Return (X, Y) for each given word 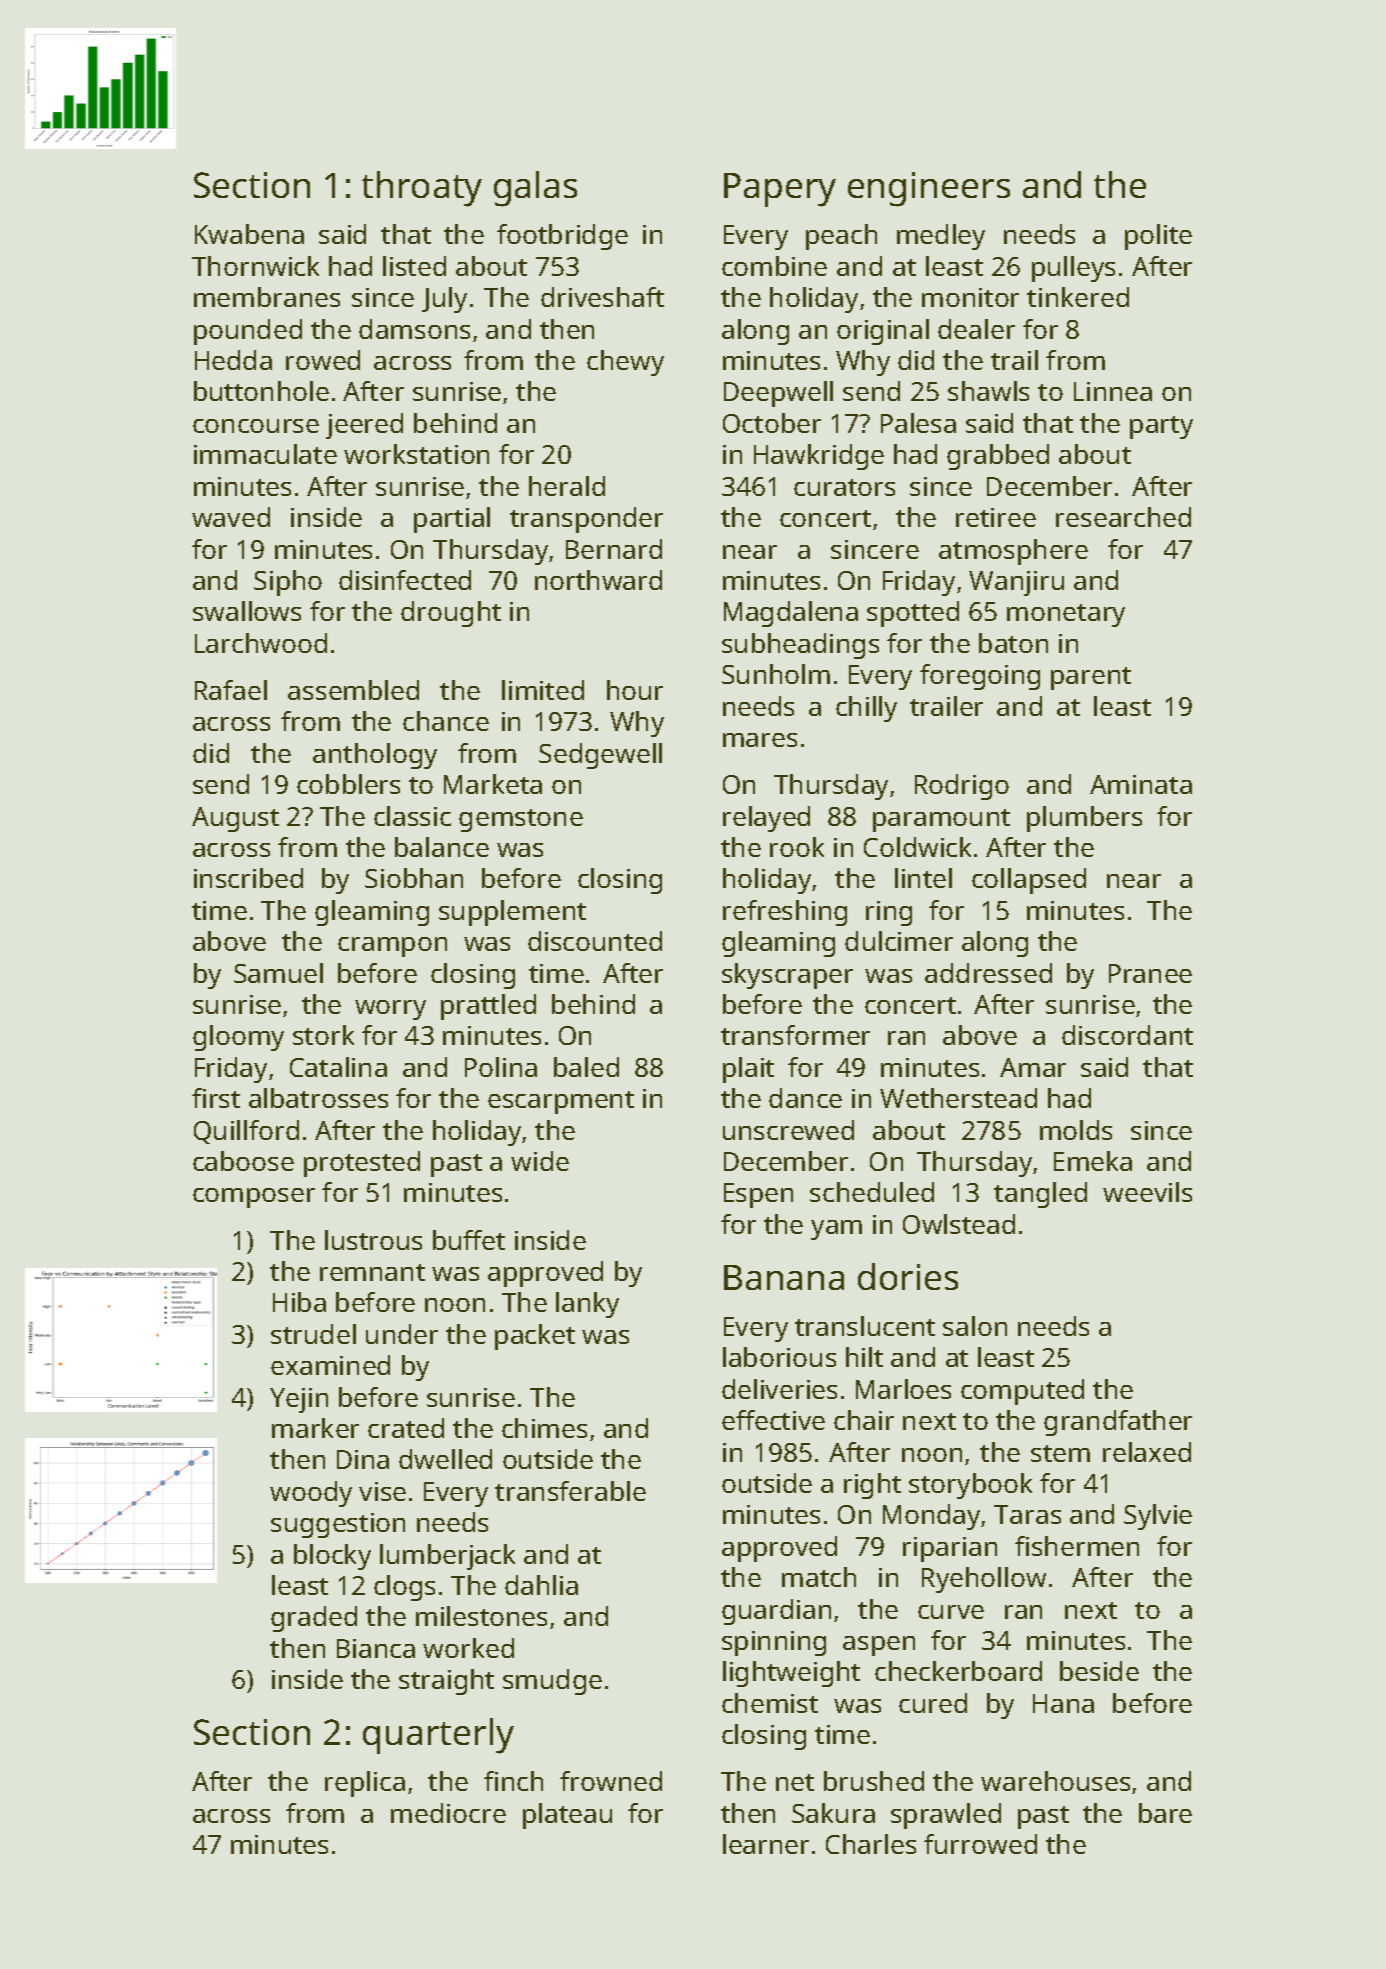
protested (362, 1164)
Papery (780, 190)
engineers (929, 189)
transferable (570, 1491)
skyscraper (787, 976)
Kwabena (249, 234)
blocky (332, 1557)
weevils (1147, 1192)
